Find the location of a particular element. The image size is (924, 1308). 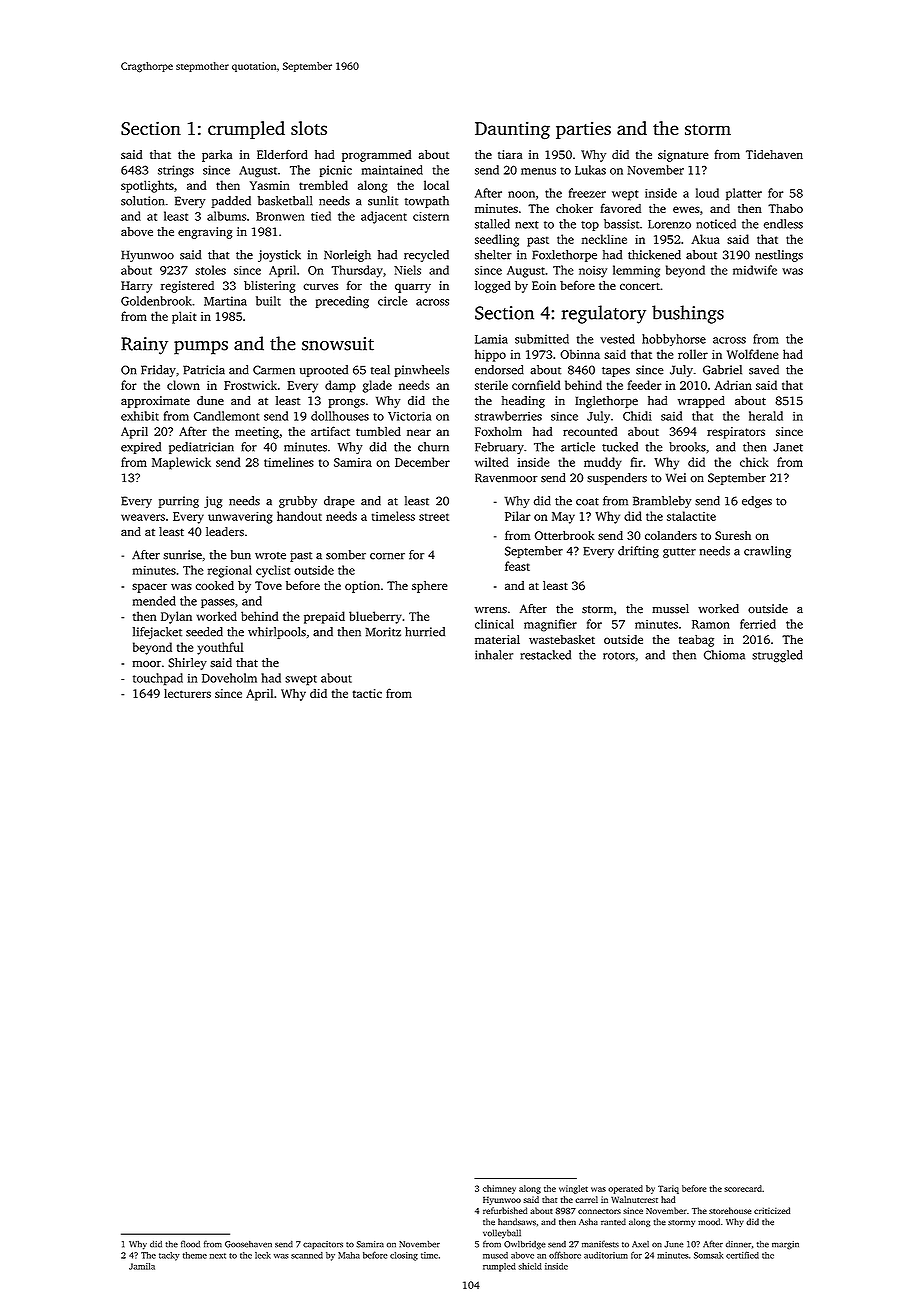

flood is located at coordinates (190, 1244).
